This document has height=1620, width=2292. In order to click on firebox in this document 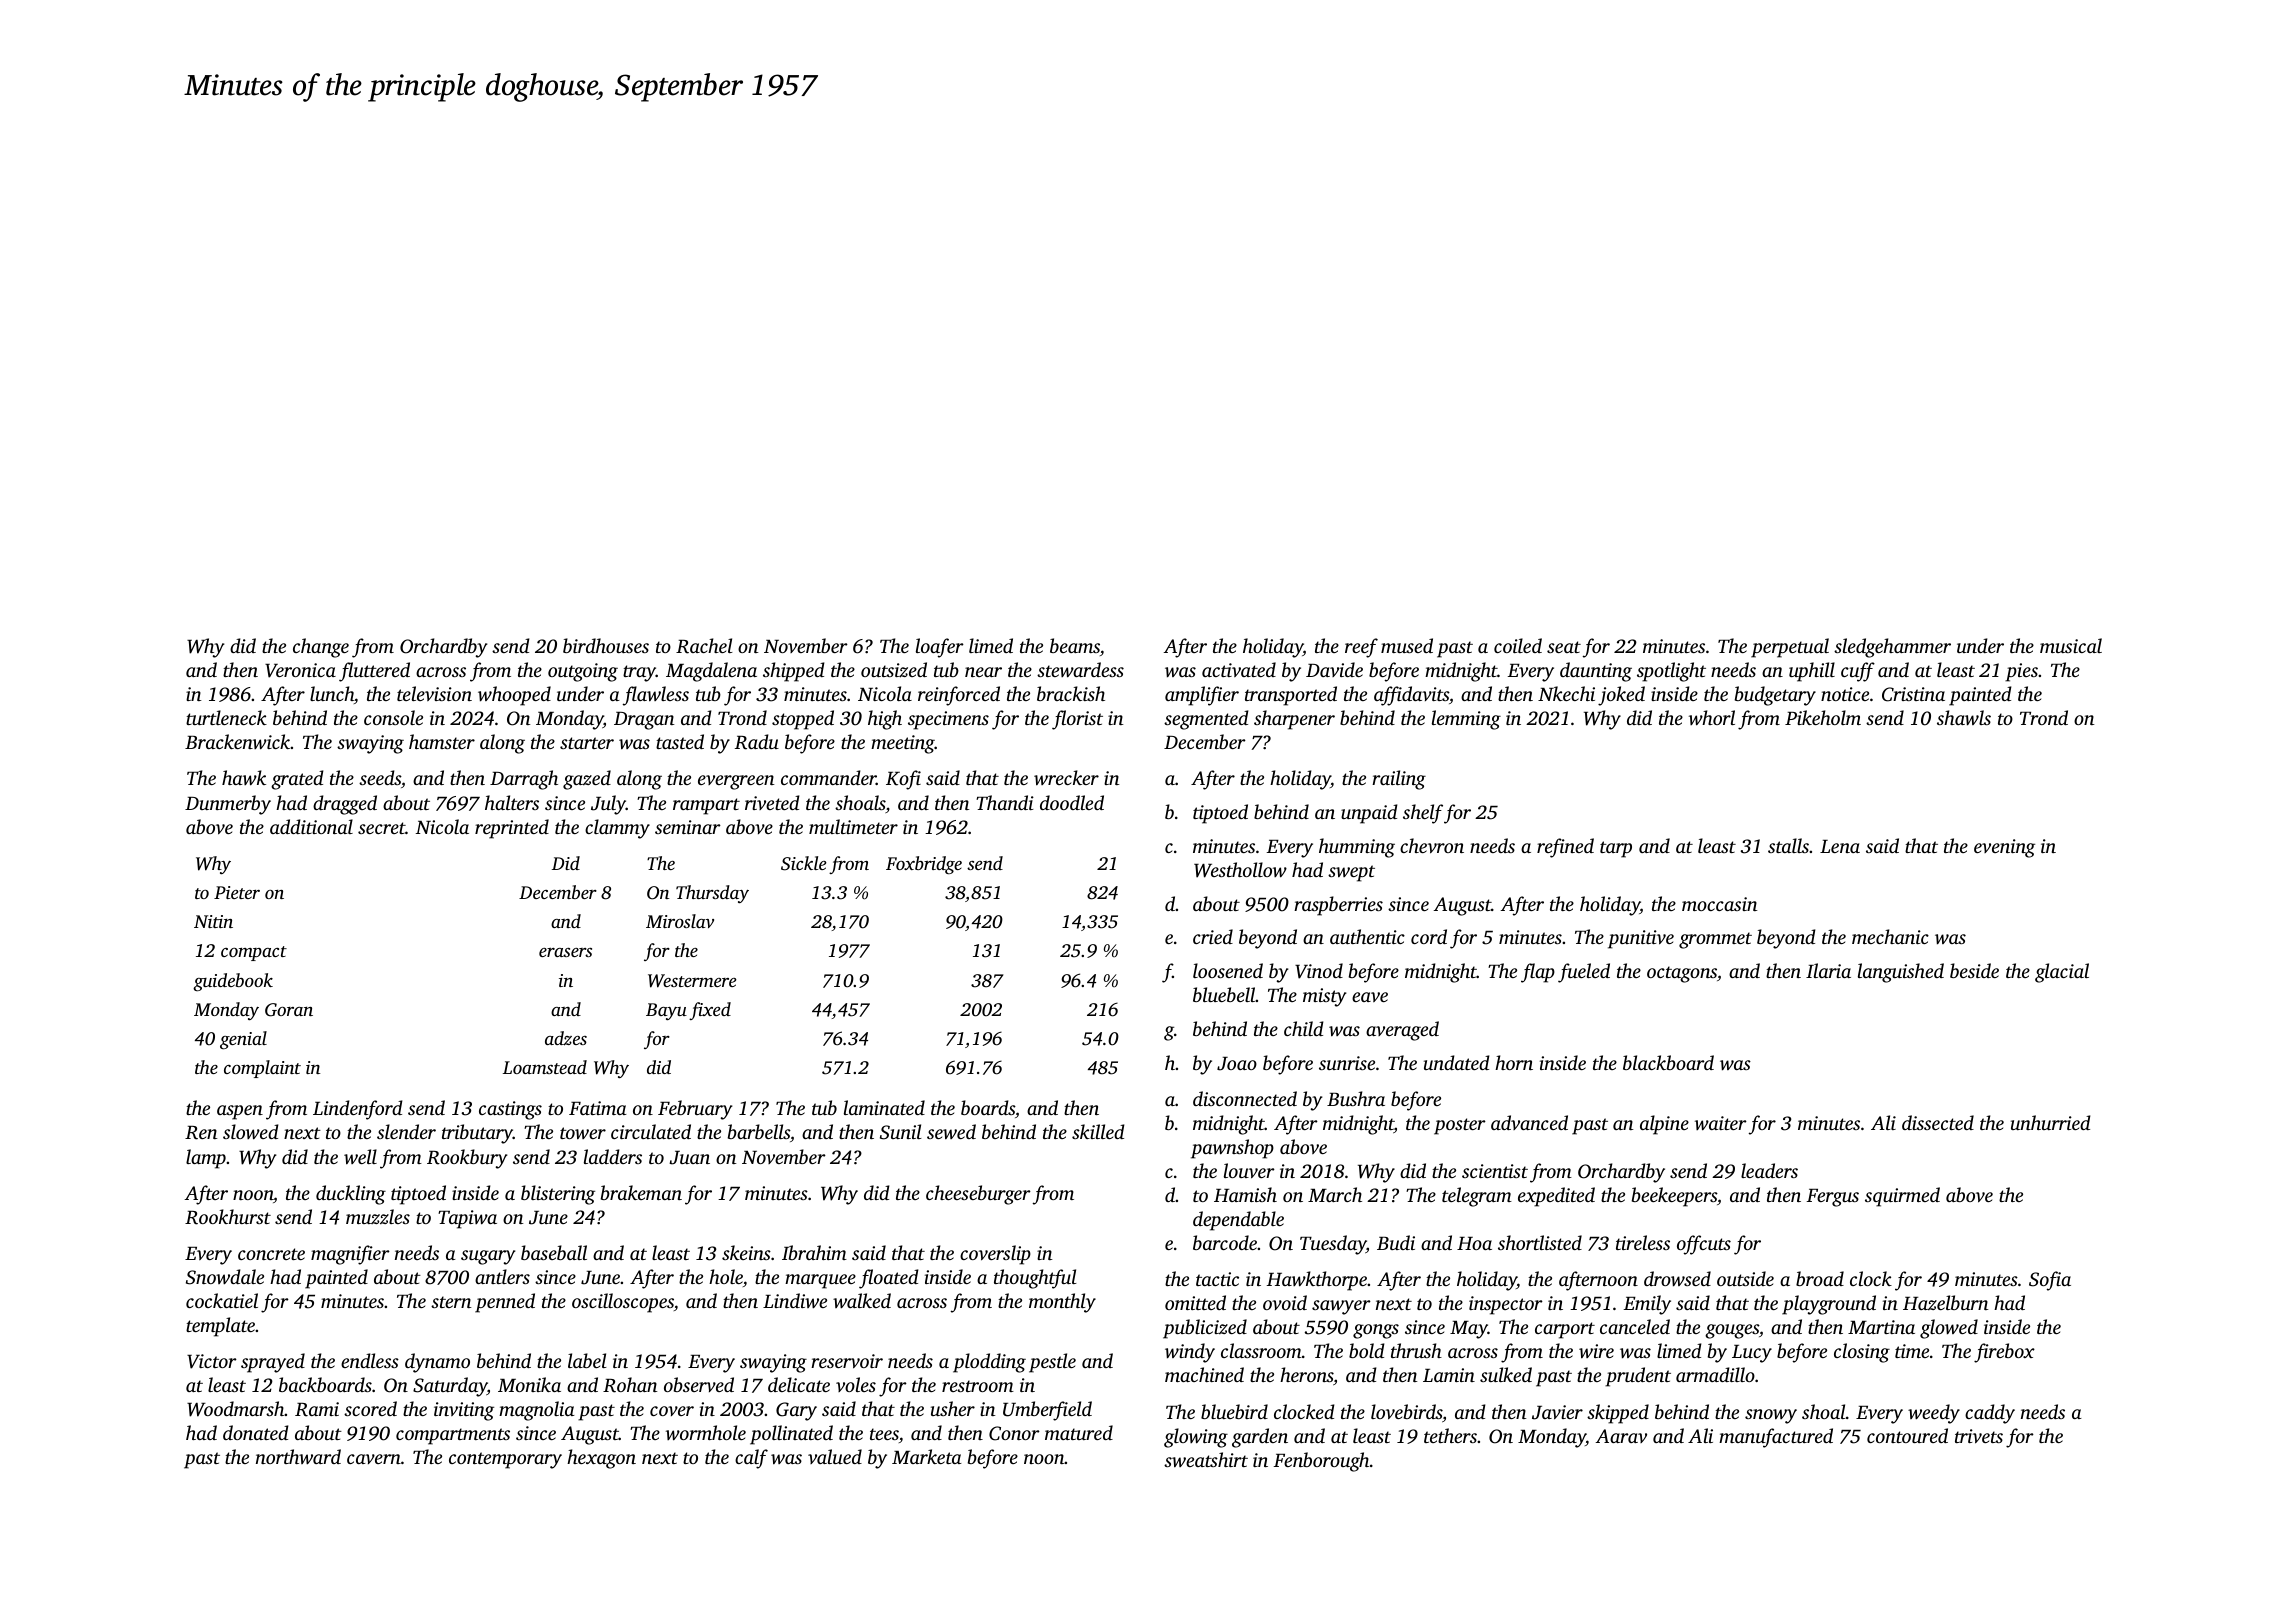, I will do `click(2004, 1353)`.
